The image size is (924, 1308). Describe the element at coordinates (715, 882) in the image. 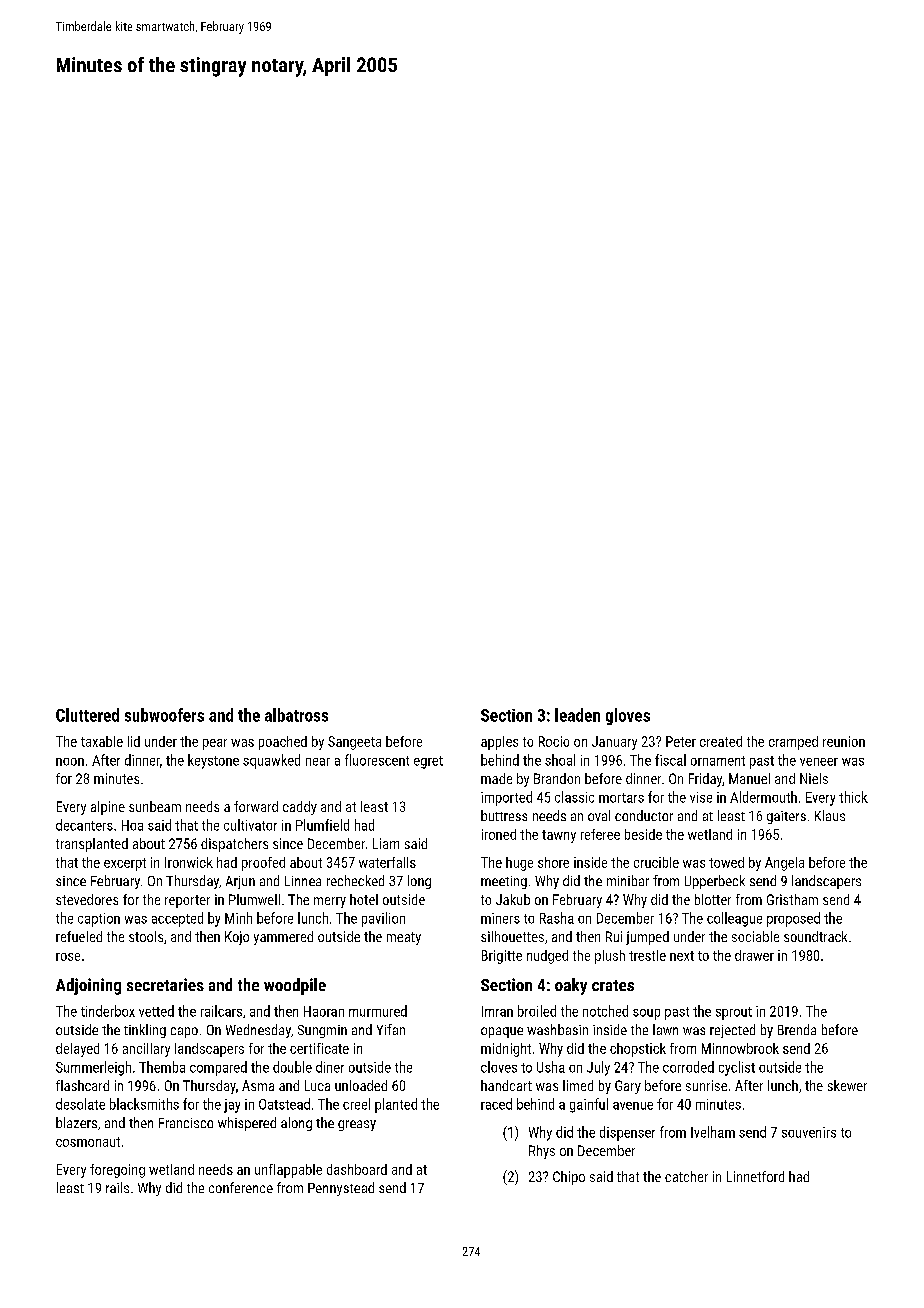

I see `Upperbeck` at that location.
